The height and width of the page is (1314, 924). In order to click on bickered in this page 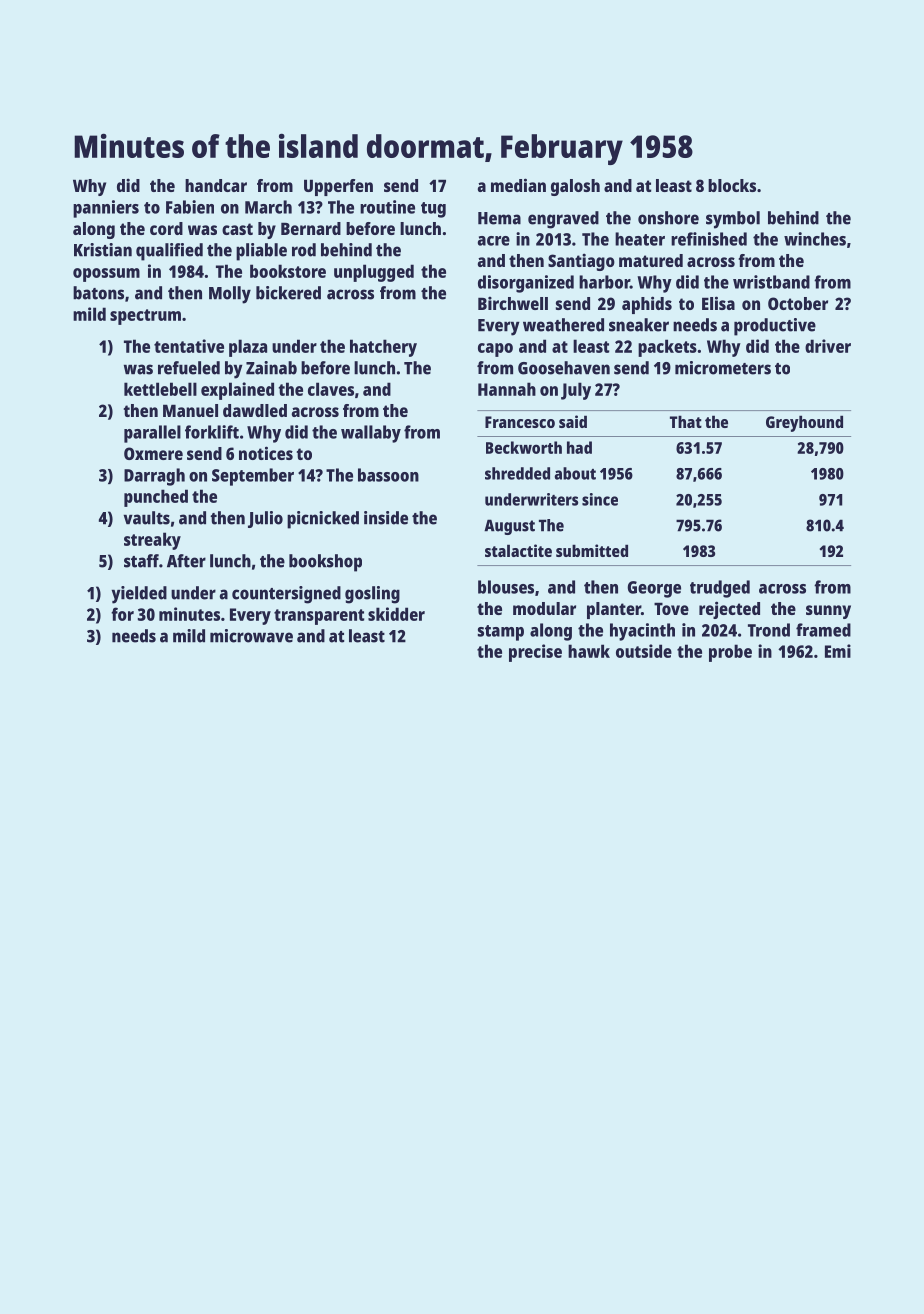, I will do `click(288, 293)`.
